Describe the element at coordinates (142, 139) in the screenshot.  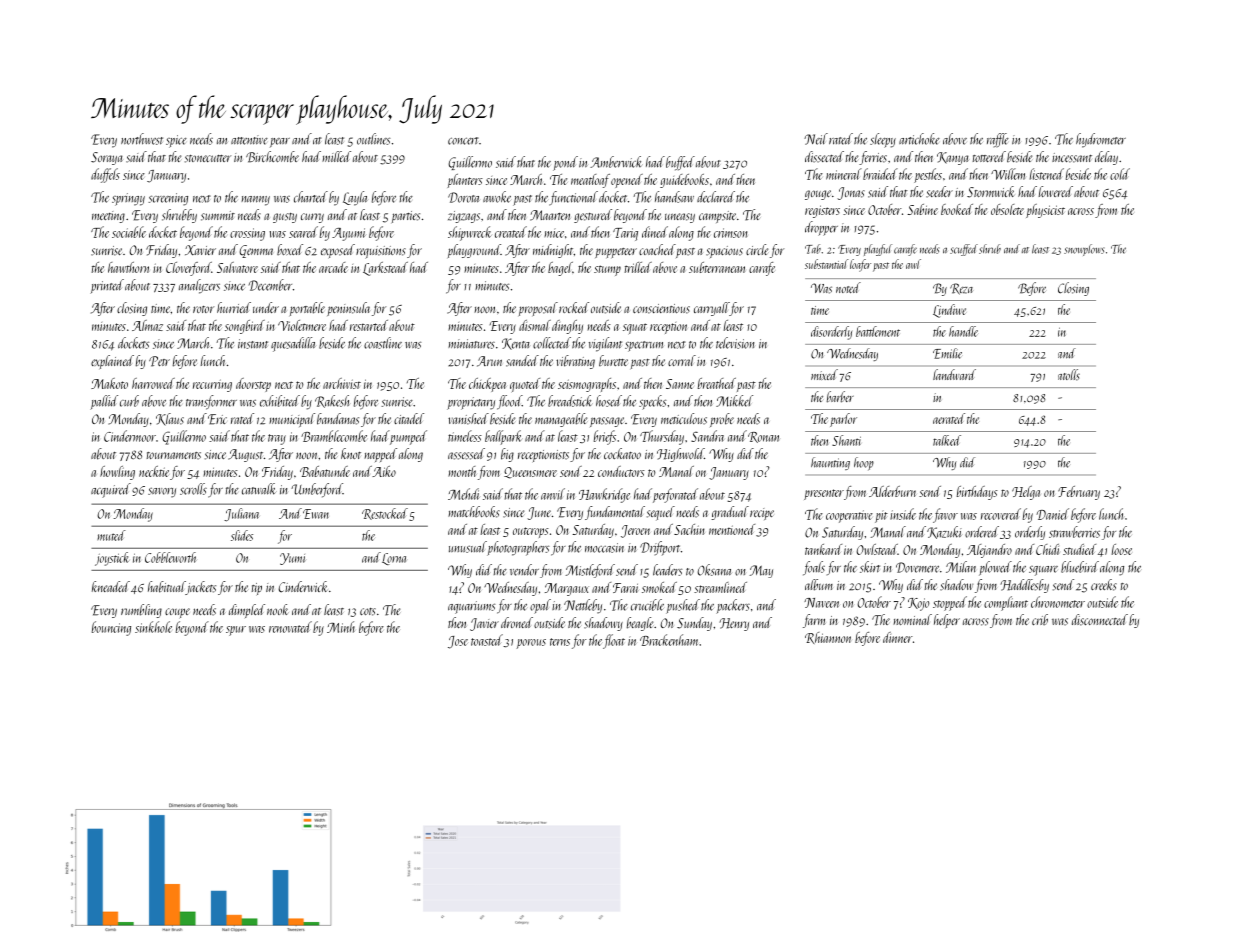
I see `northwest` at that location.
